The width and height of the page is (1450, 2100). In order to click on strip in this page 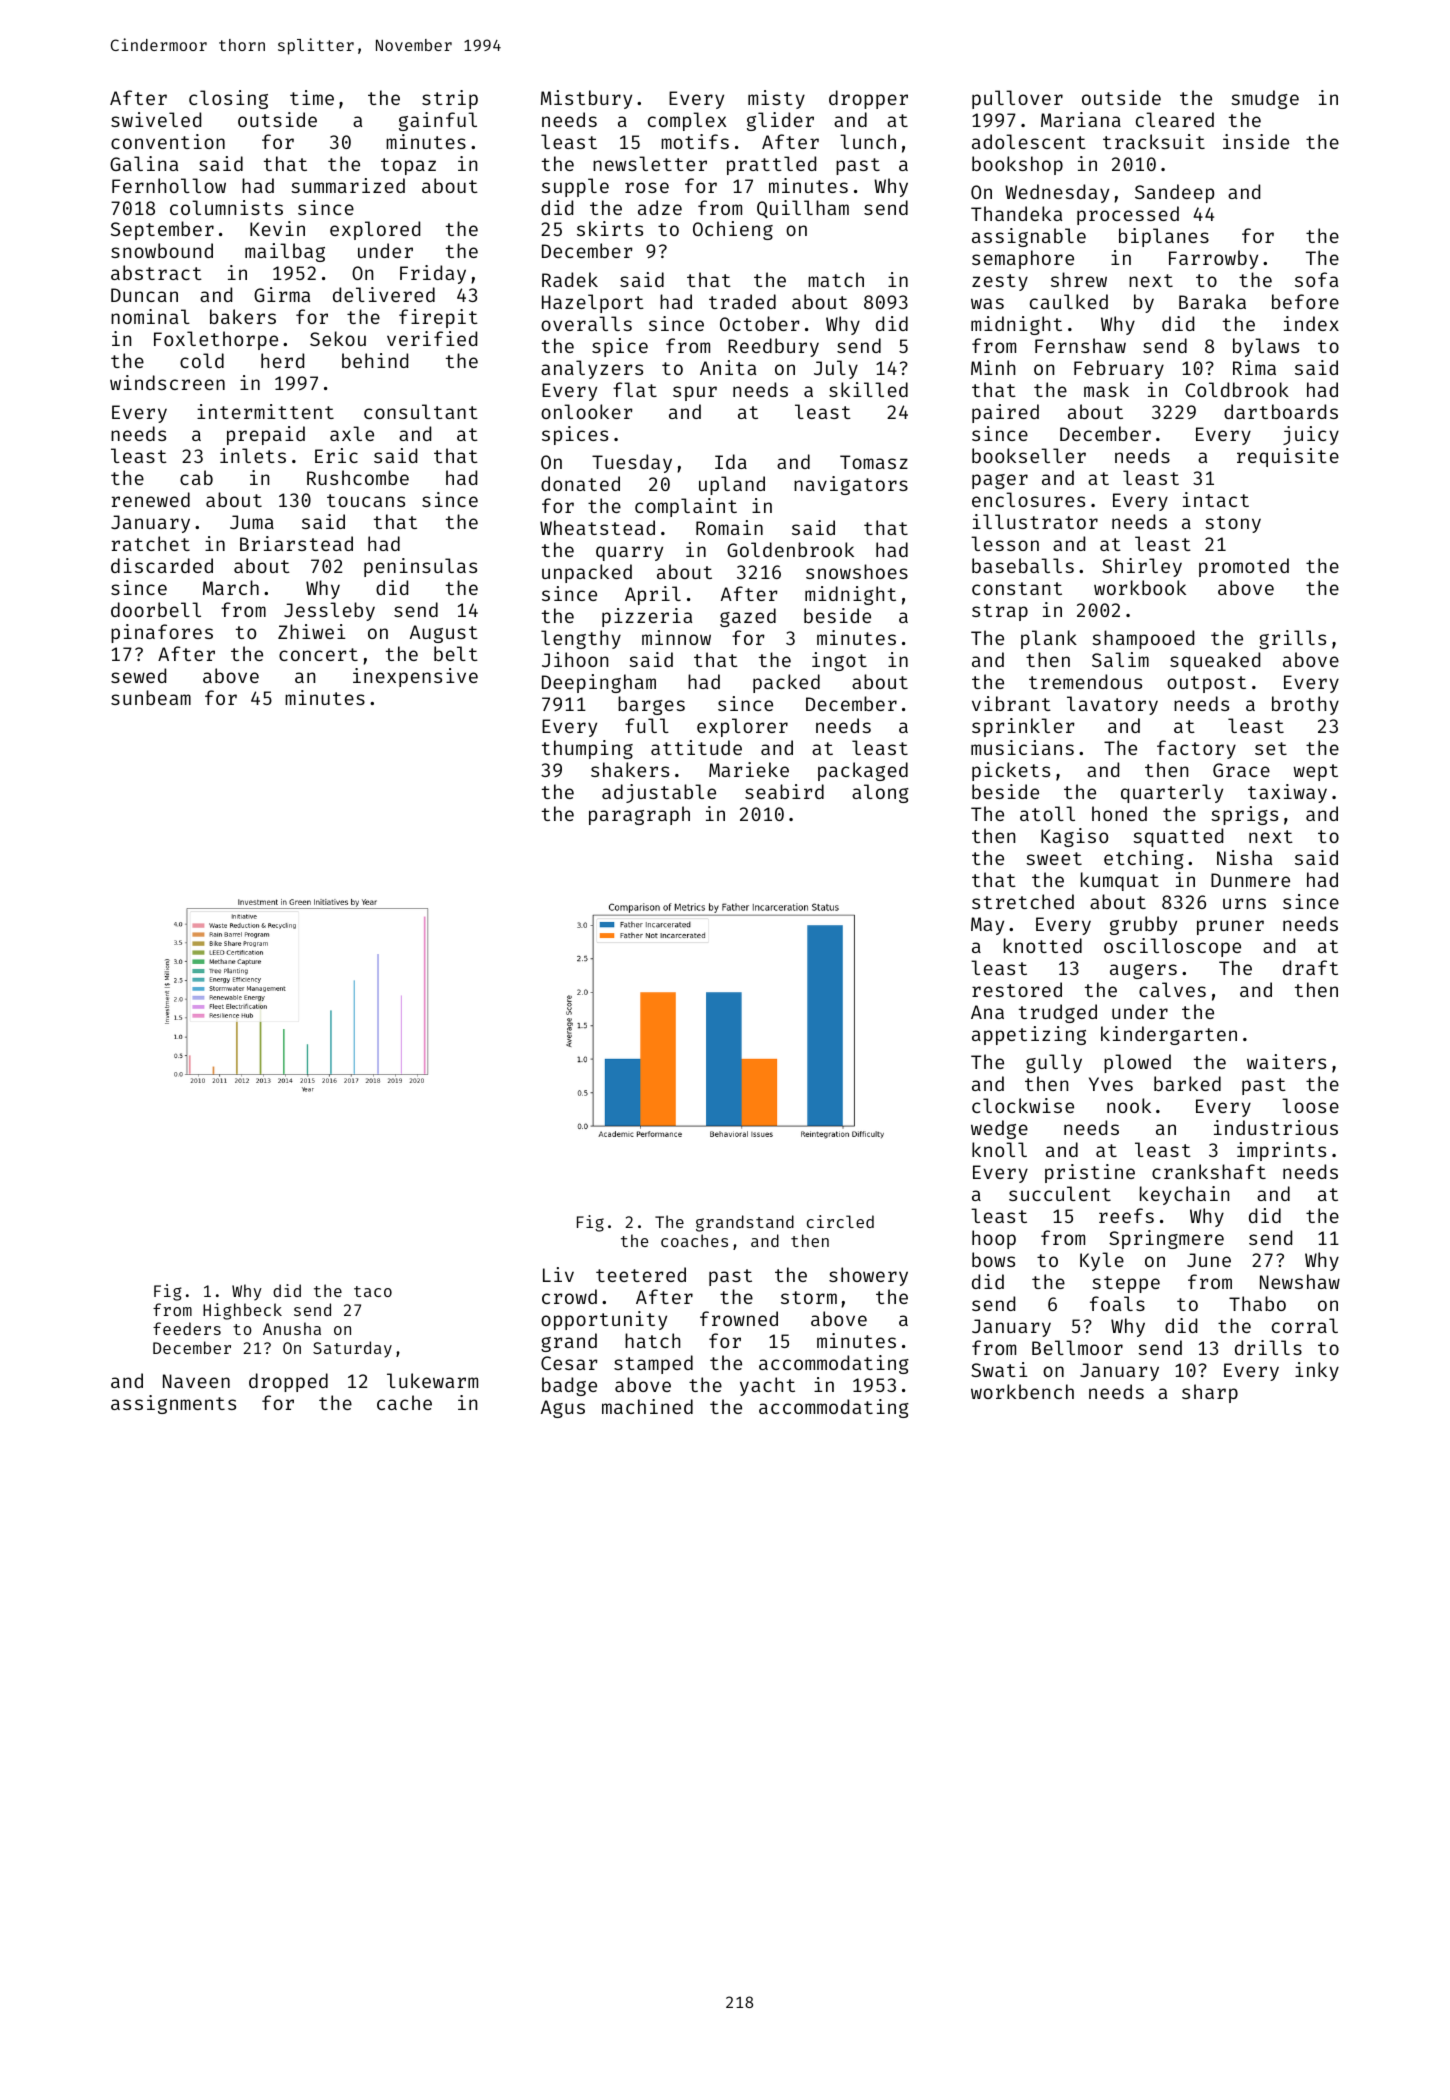, I will do `click(450, 99)`.
